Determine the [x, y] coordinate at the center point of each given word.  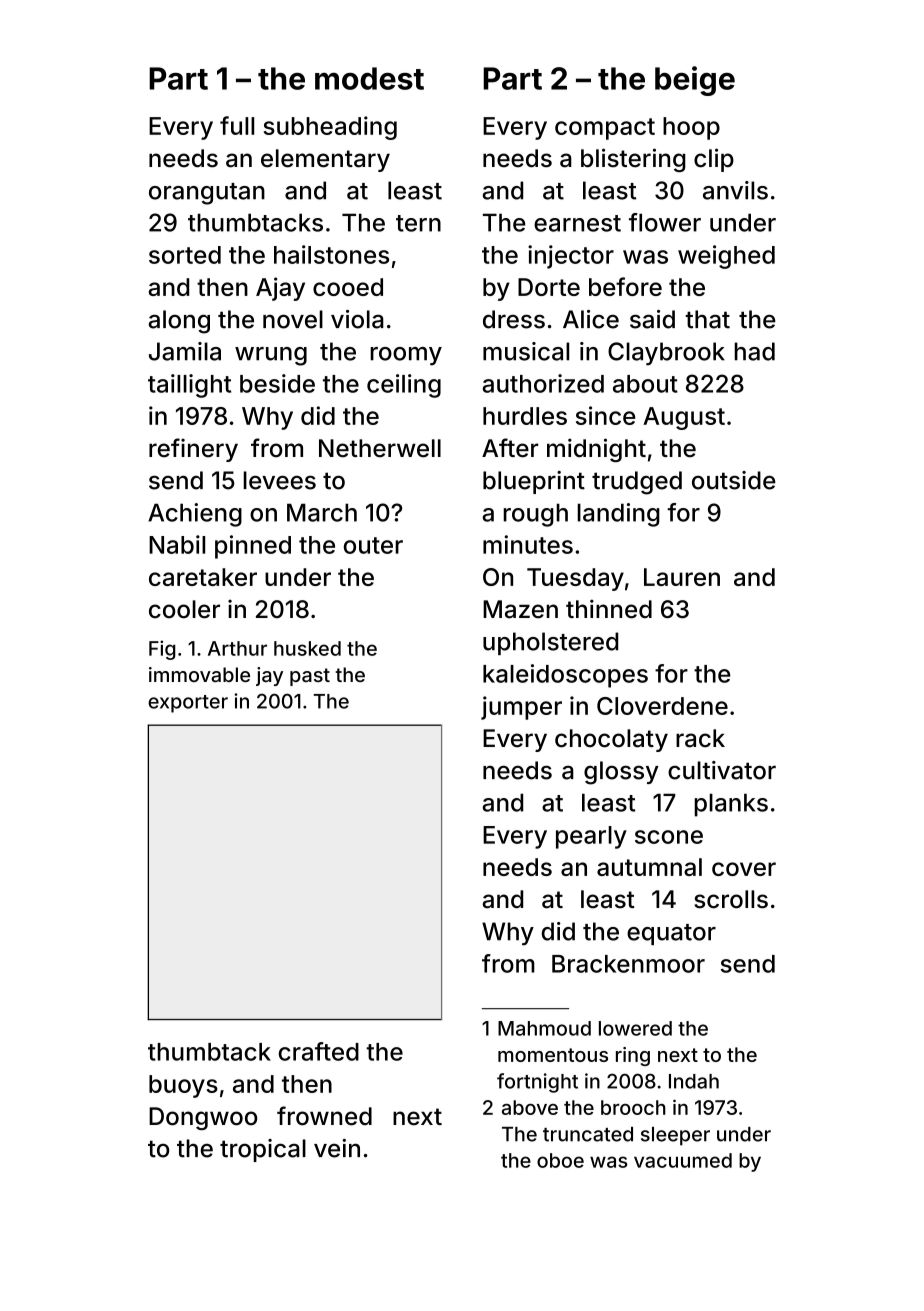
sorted [185, 255]
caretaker [203, 577]
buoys [183, 1086]
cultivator [722, 770]
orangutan [207, 194]
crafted [319, 1051]
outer [373, 545]
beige [695, 81]
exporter [188, 704]
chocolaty [611, 740]
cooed [348, 287]
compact [605, 129]
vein [337, 1148]
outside [734, 480]
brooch [633, 1107]
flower [665, 222]
